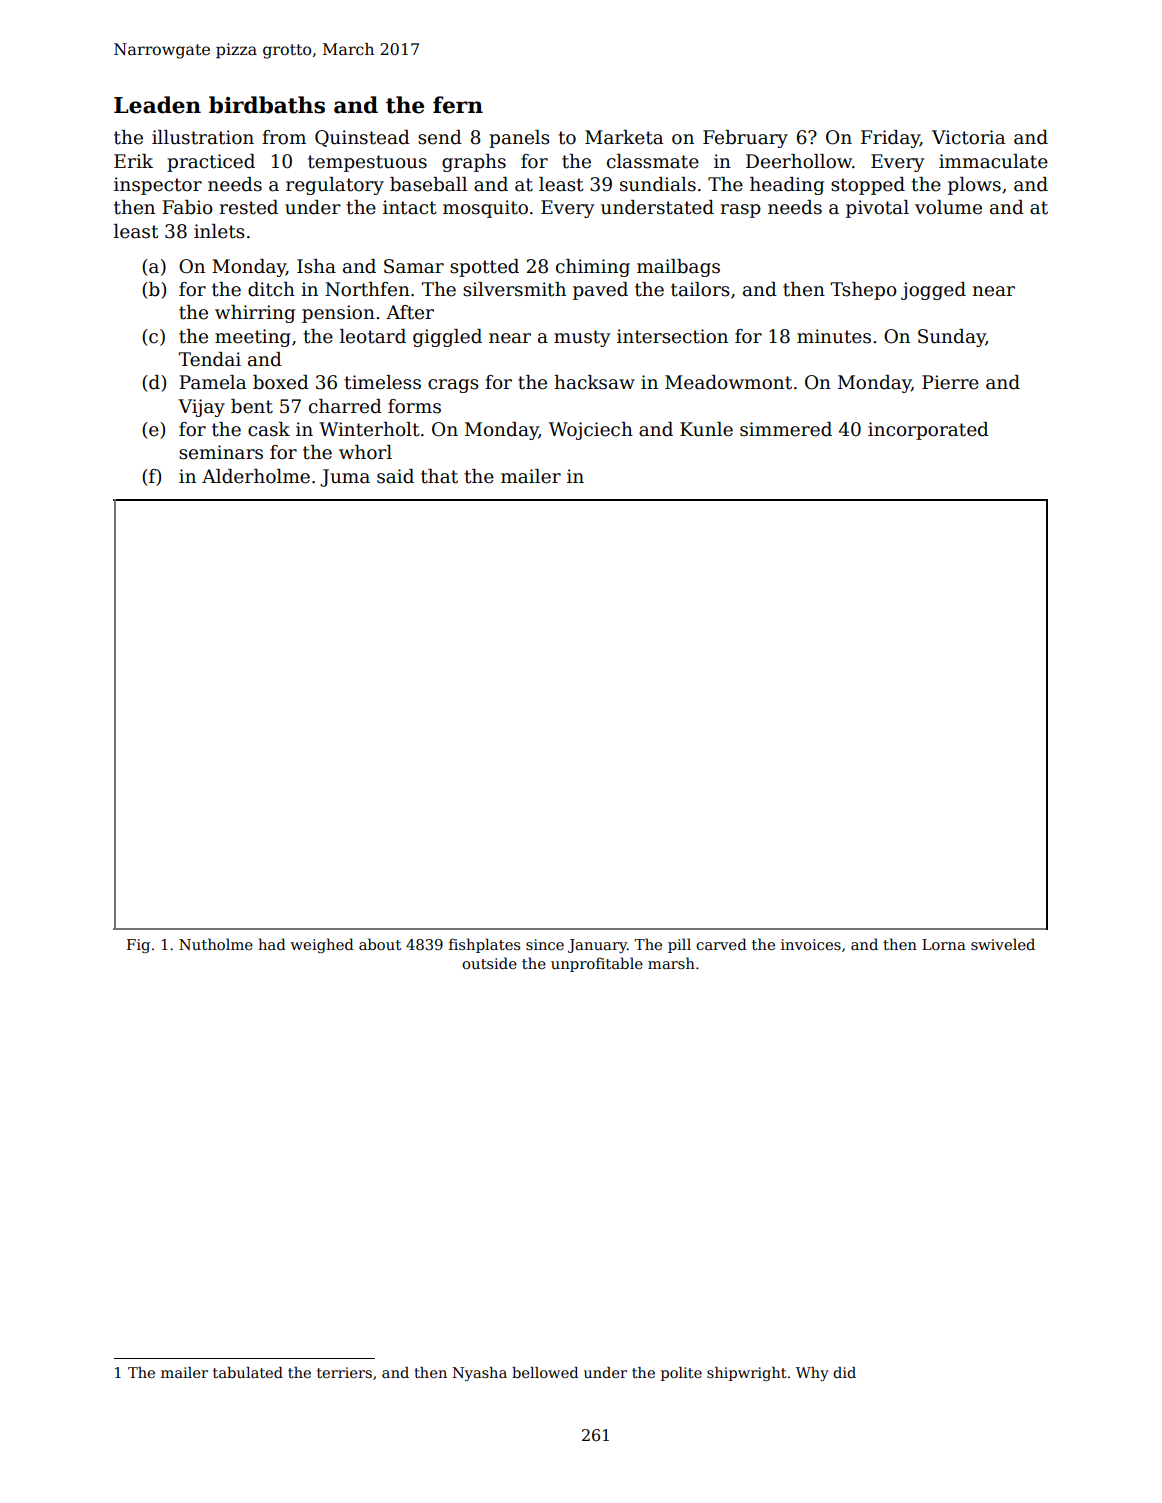 This screenshot has width=1162, height=1503. I want to click on did, so click(844, 1372).
